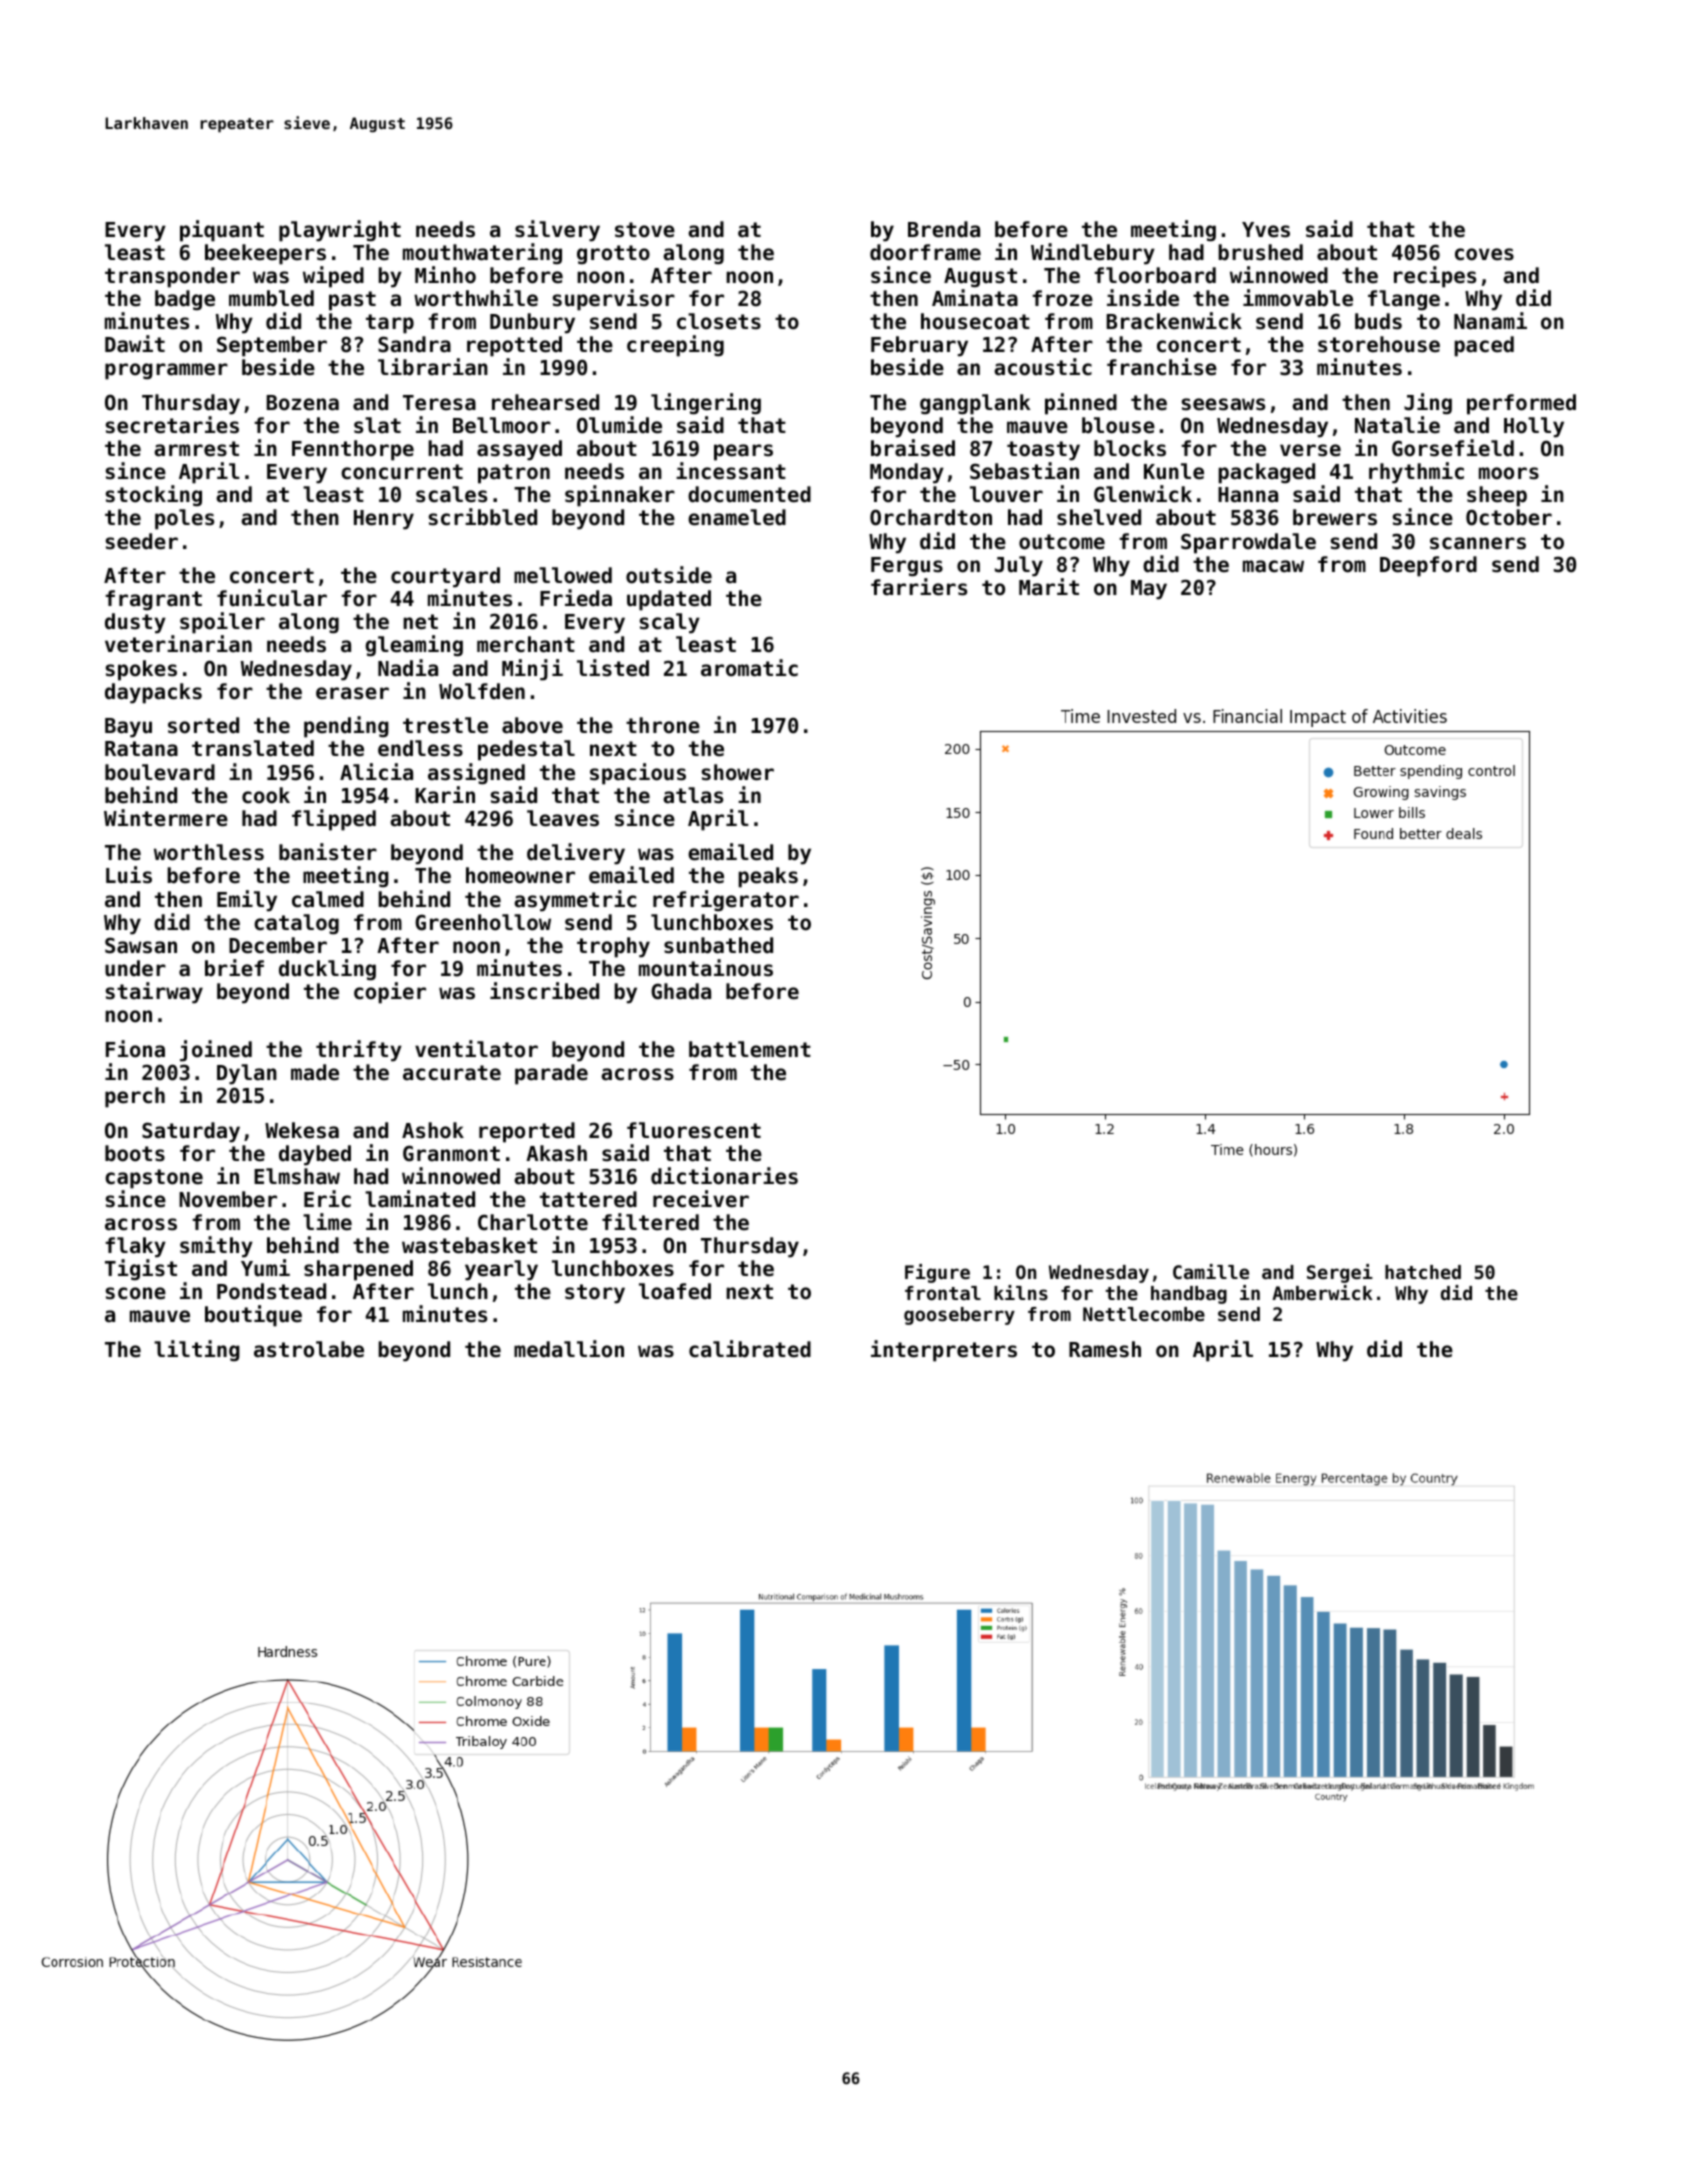 The height and width of the document is (2178, 1683). What do you see at coordinates (519, 450) in the document?
I see `assayed` at bounding box center [519, 450].
